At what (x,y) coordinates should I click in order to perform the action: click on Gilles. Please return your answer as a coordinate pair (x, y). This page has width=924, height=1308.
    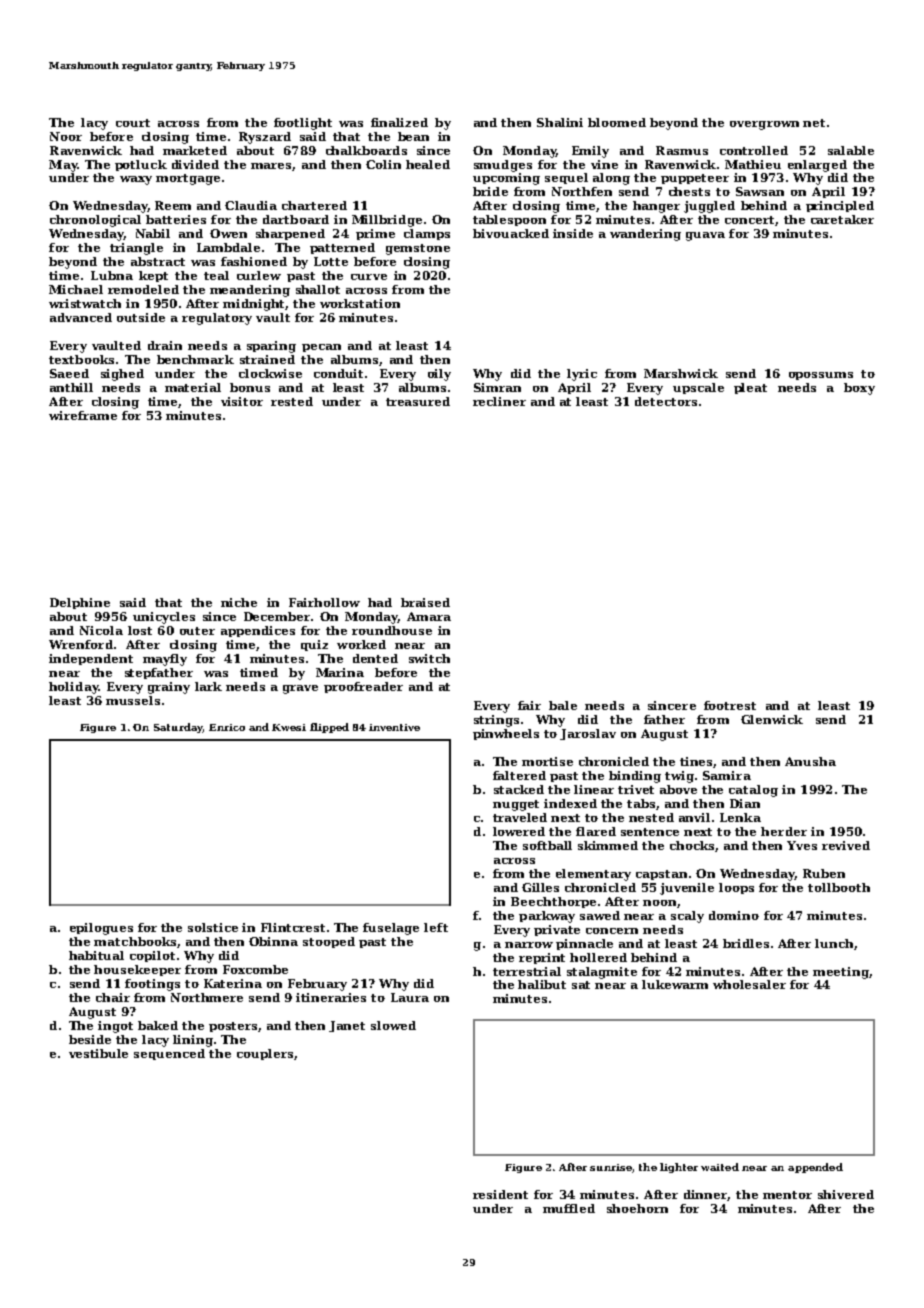
    Looking at the image, I should click on (540, 887).
